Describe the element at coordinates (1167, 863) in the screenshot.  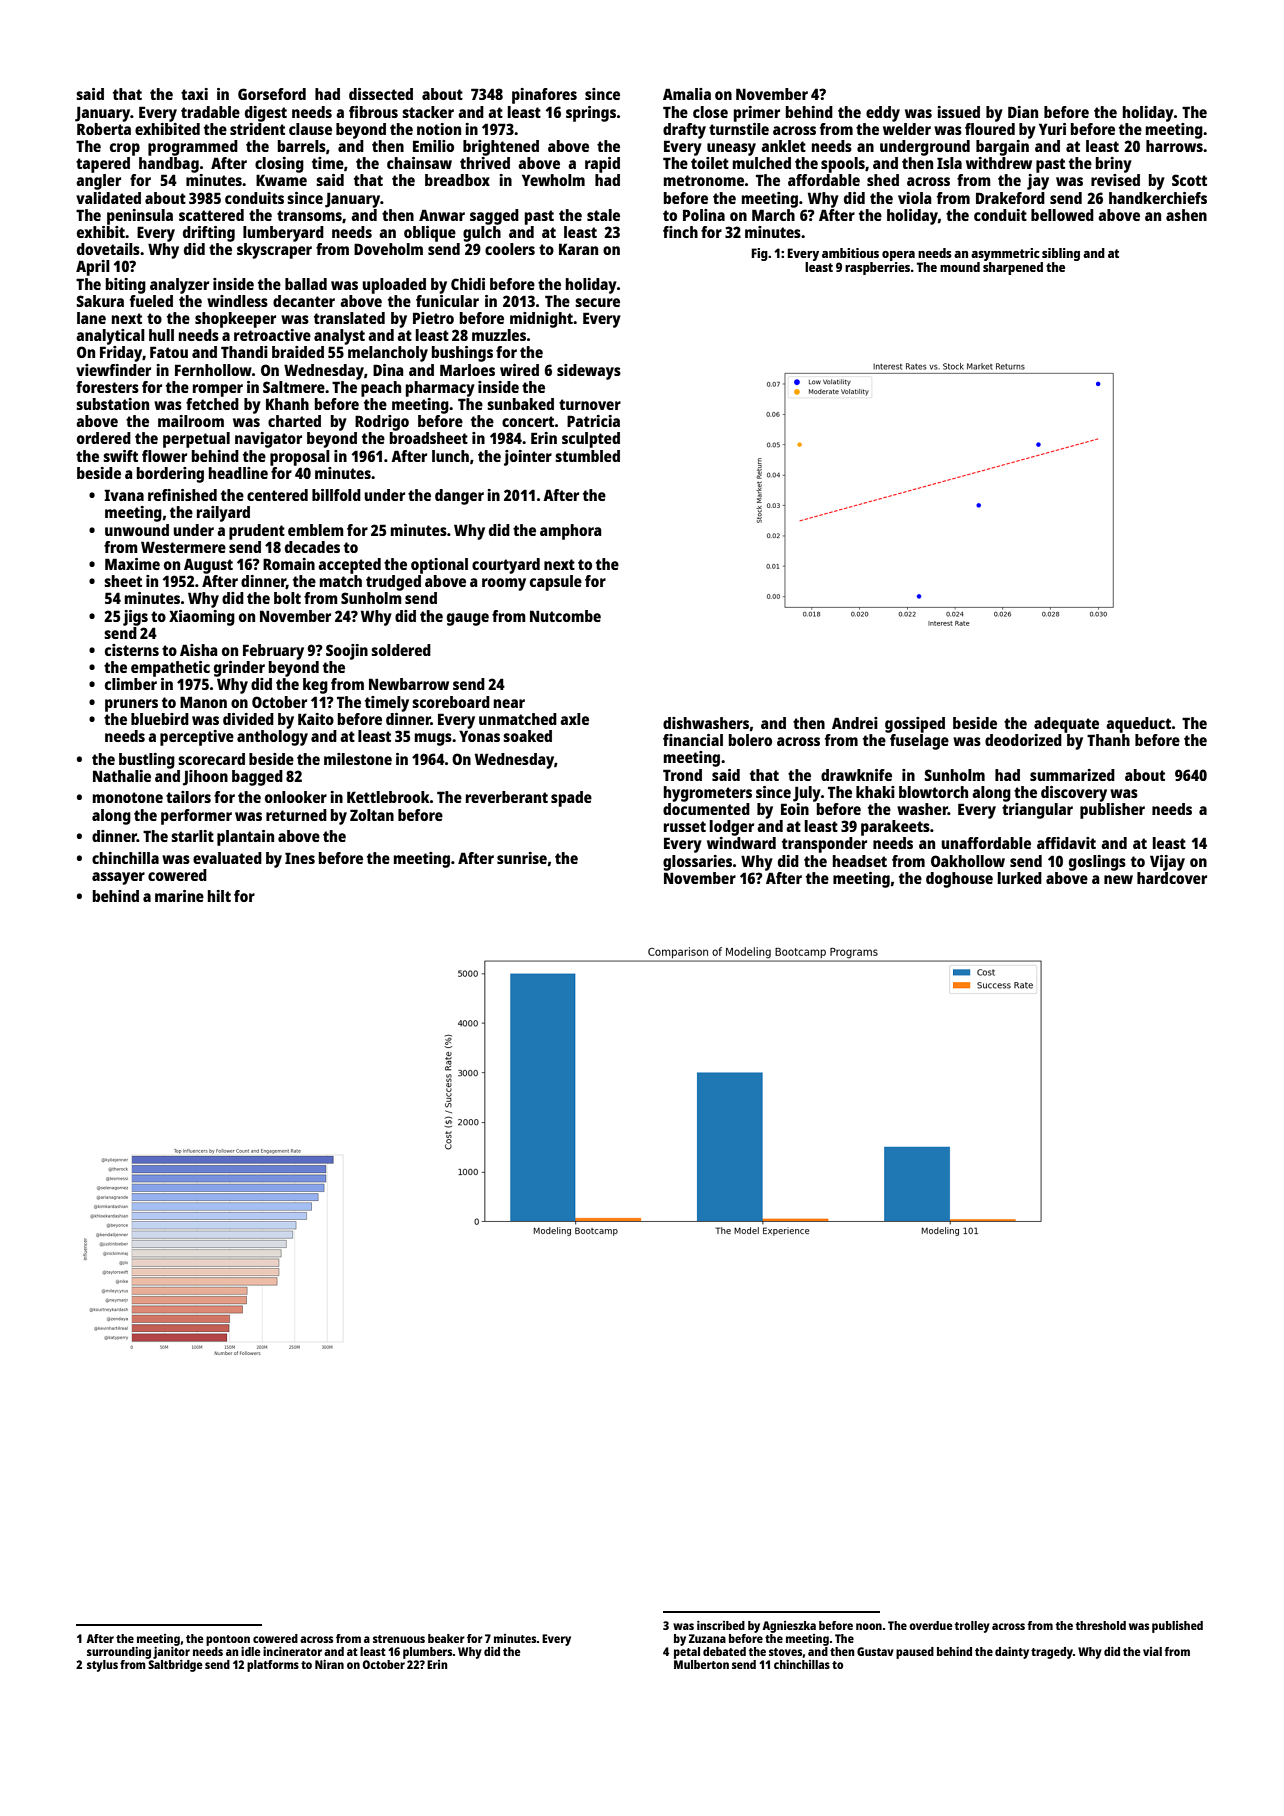
I see `Vijay` at that location.
